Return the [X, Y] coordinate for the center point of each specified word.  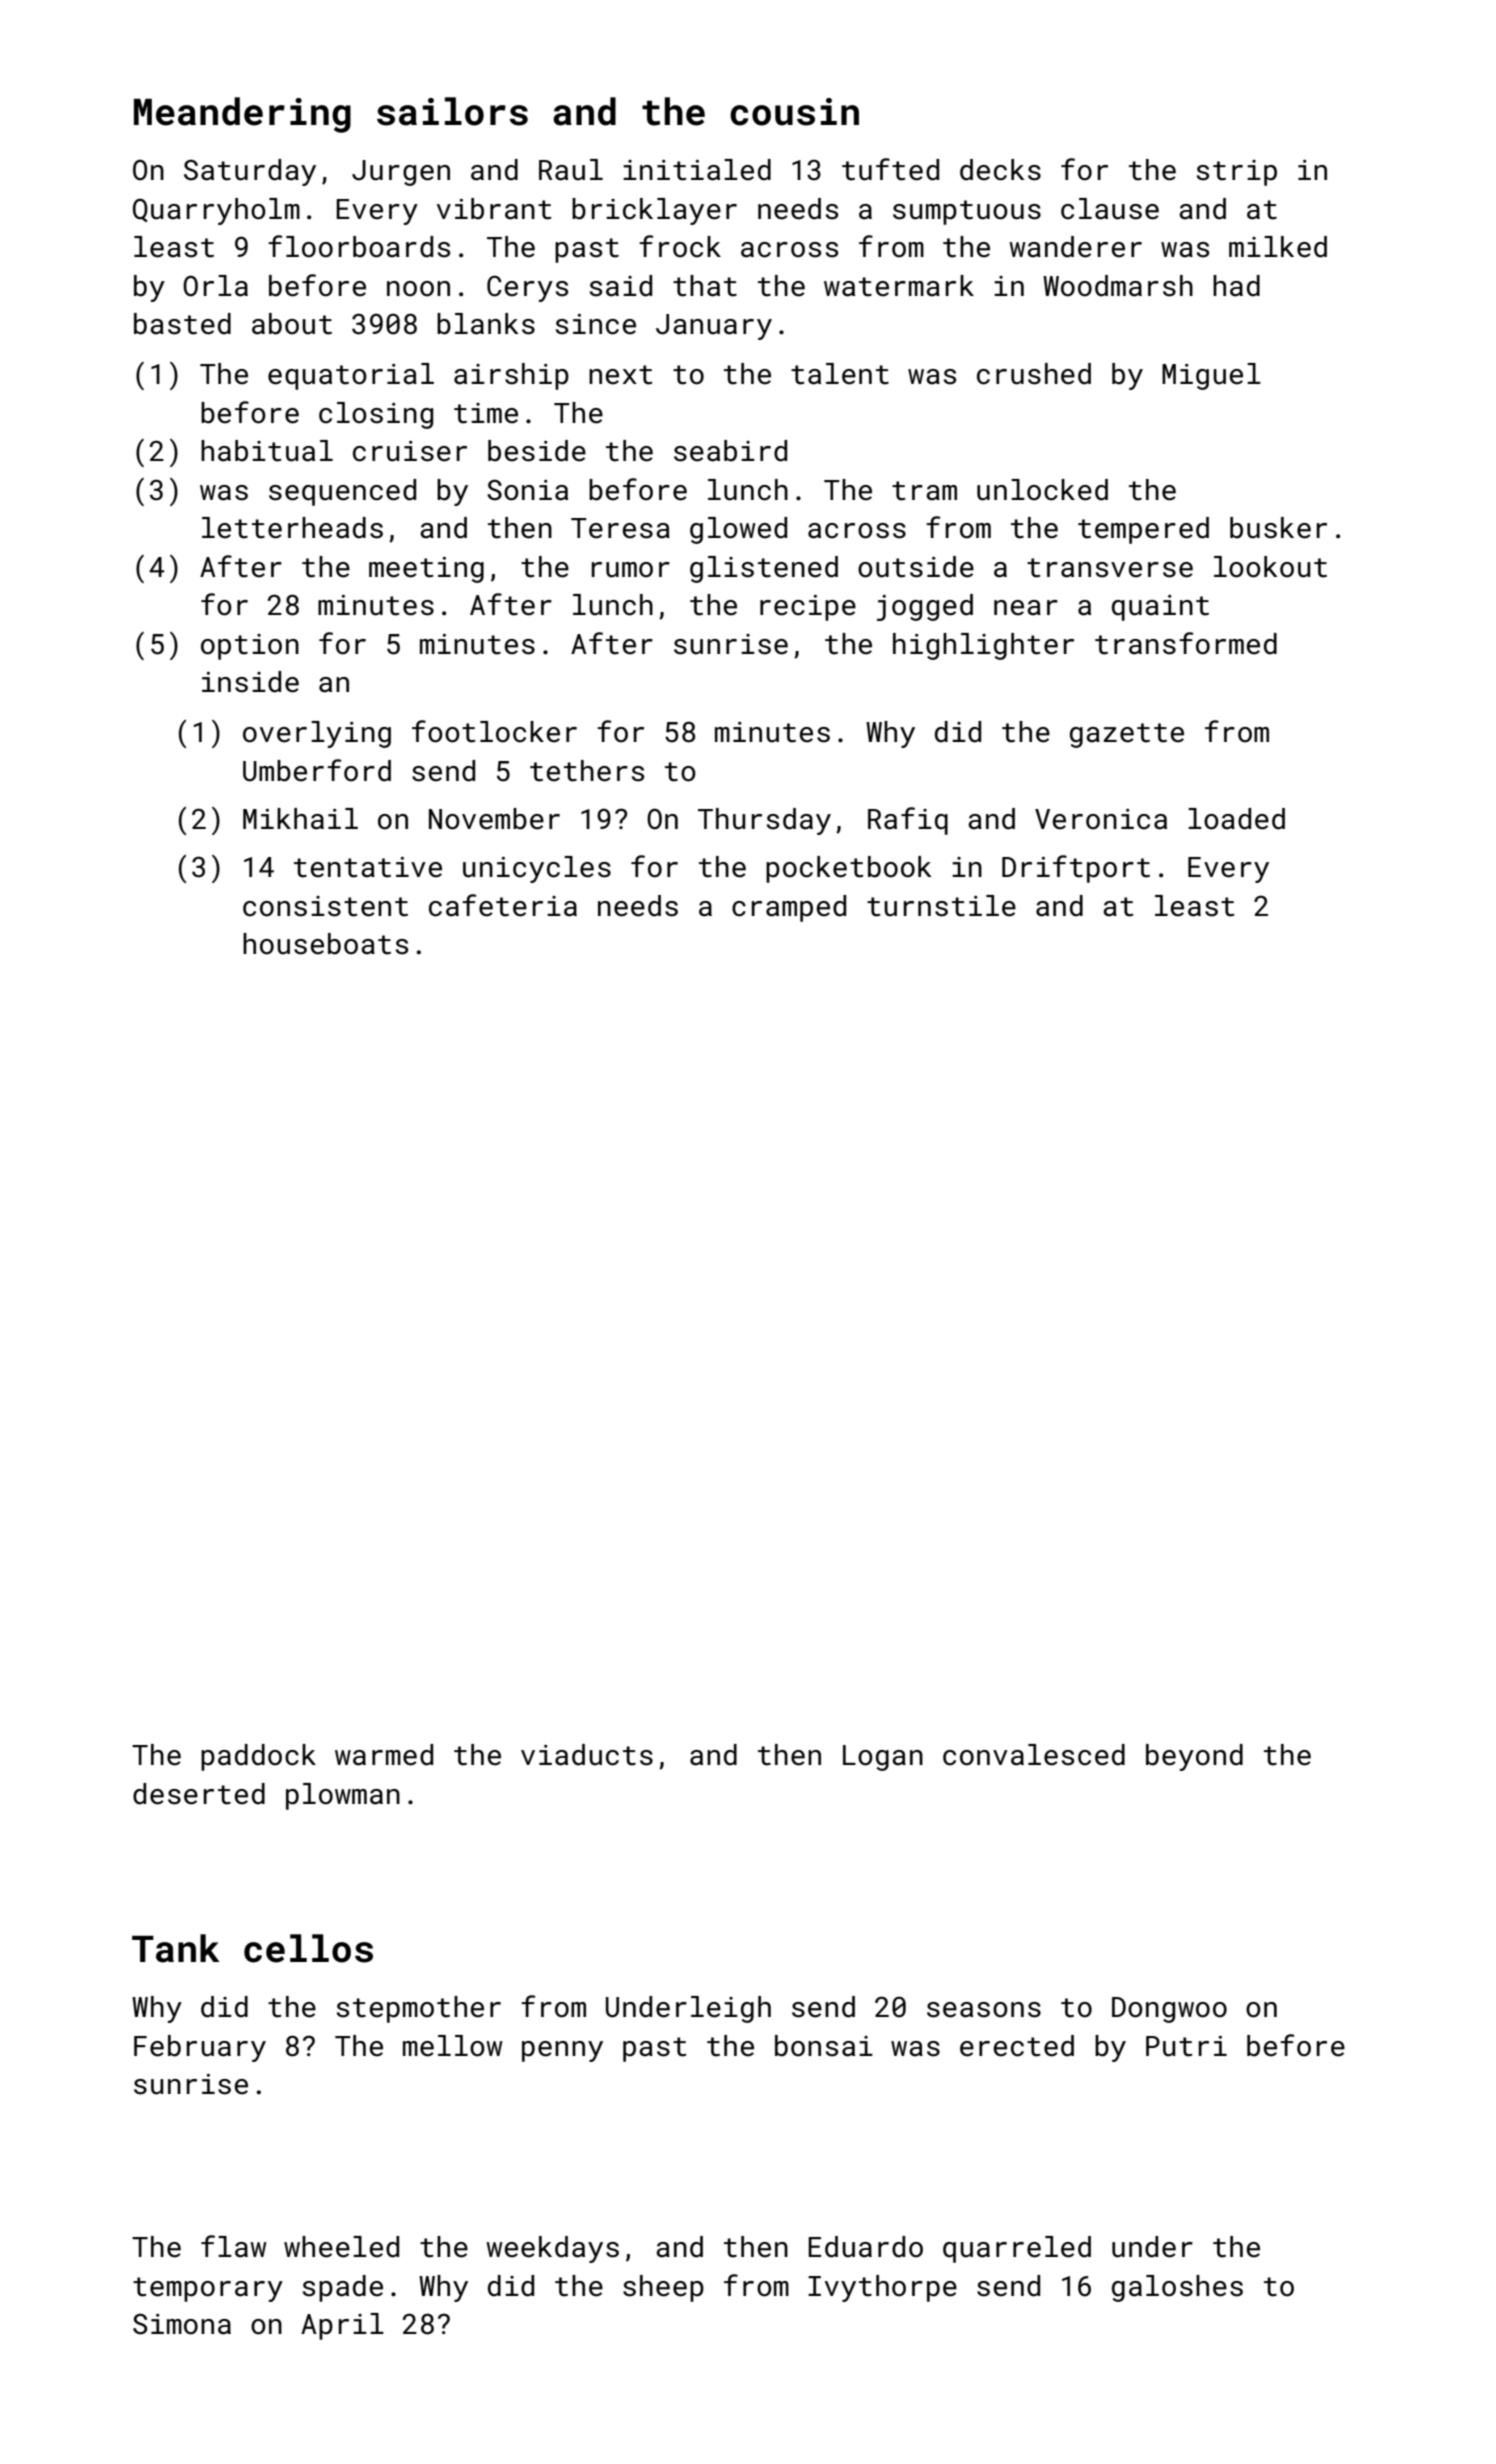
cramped [789, 908]
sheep [663, 2288]
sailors [452, 111]
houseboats [325, 944]
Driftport [1076, 869]
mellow [453, 2046]
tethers [587, 771]
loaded [1236, 819]
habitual [267, 451]
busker [1278, 528]
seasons [984, 2010]
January [714, 327]
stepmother [419, 2009]
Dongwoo [1169, 2010]
